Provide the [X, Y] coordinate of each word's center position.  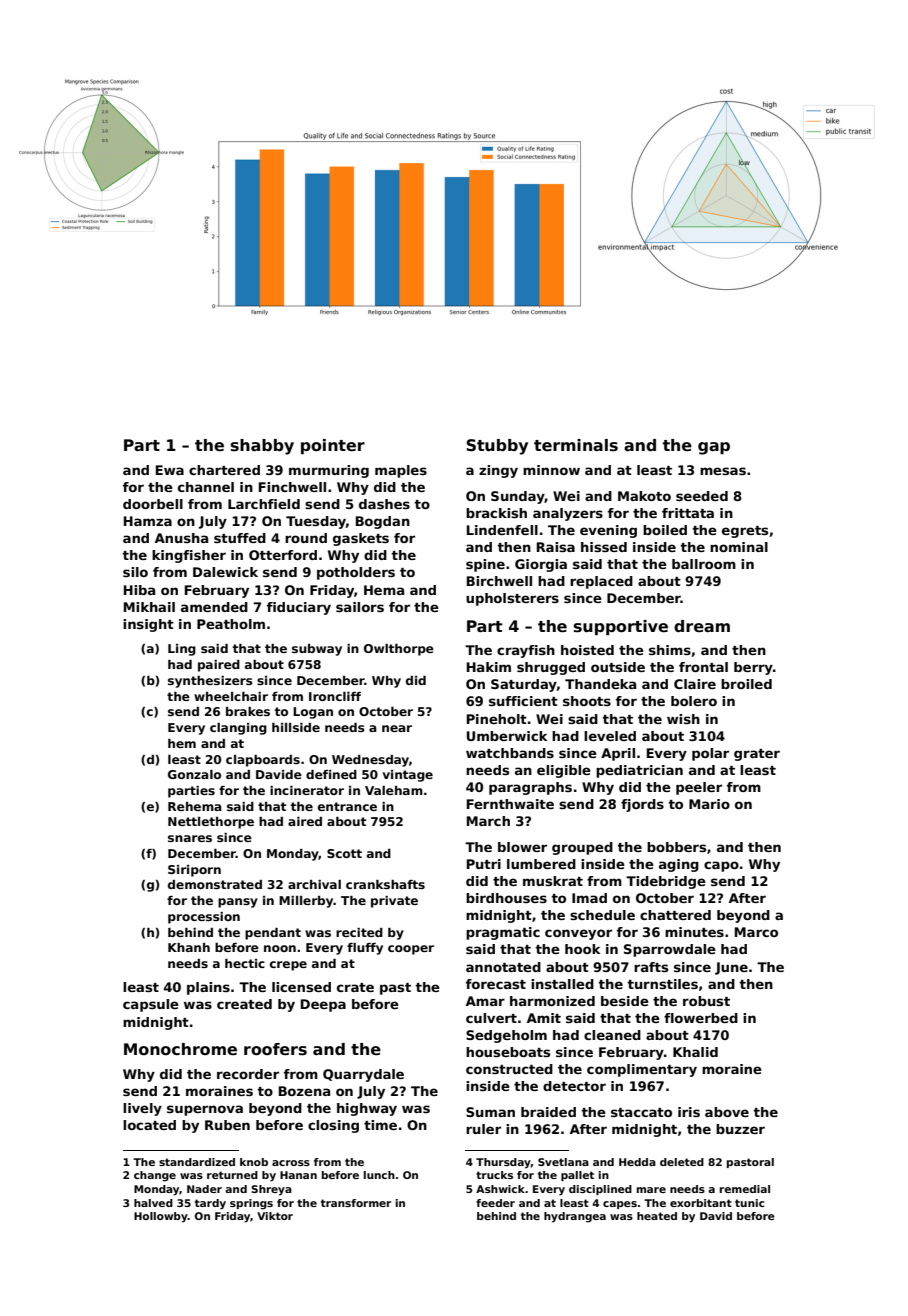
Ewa [170, 470]
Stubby [497, 447]
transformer [356, 1203]
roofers [275, 1049]
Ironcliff [335, 696]
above [727, 1112]
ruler [483, 1129]
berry [753, 668]
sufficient [523, 701]
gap [714, 448]
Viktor [275, 1216]
